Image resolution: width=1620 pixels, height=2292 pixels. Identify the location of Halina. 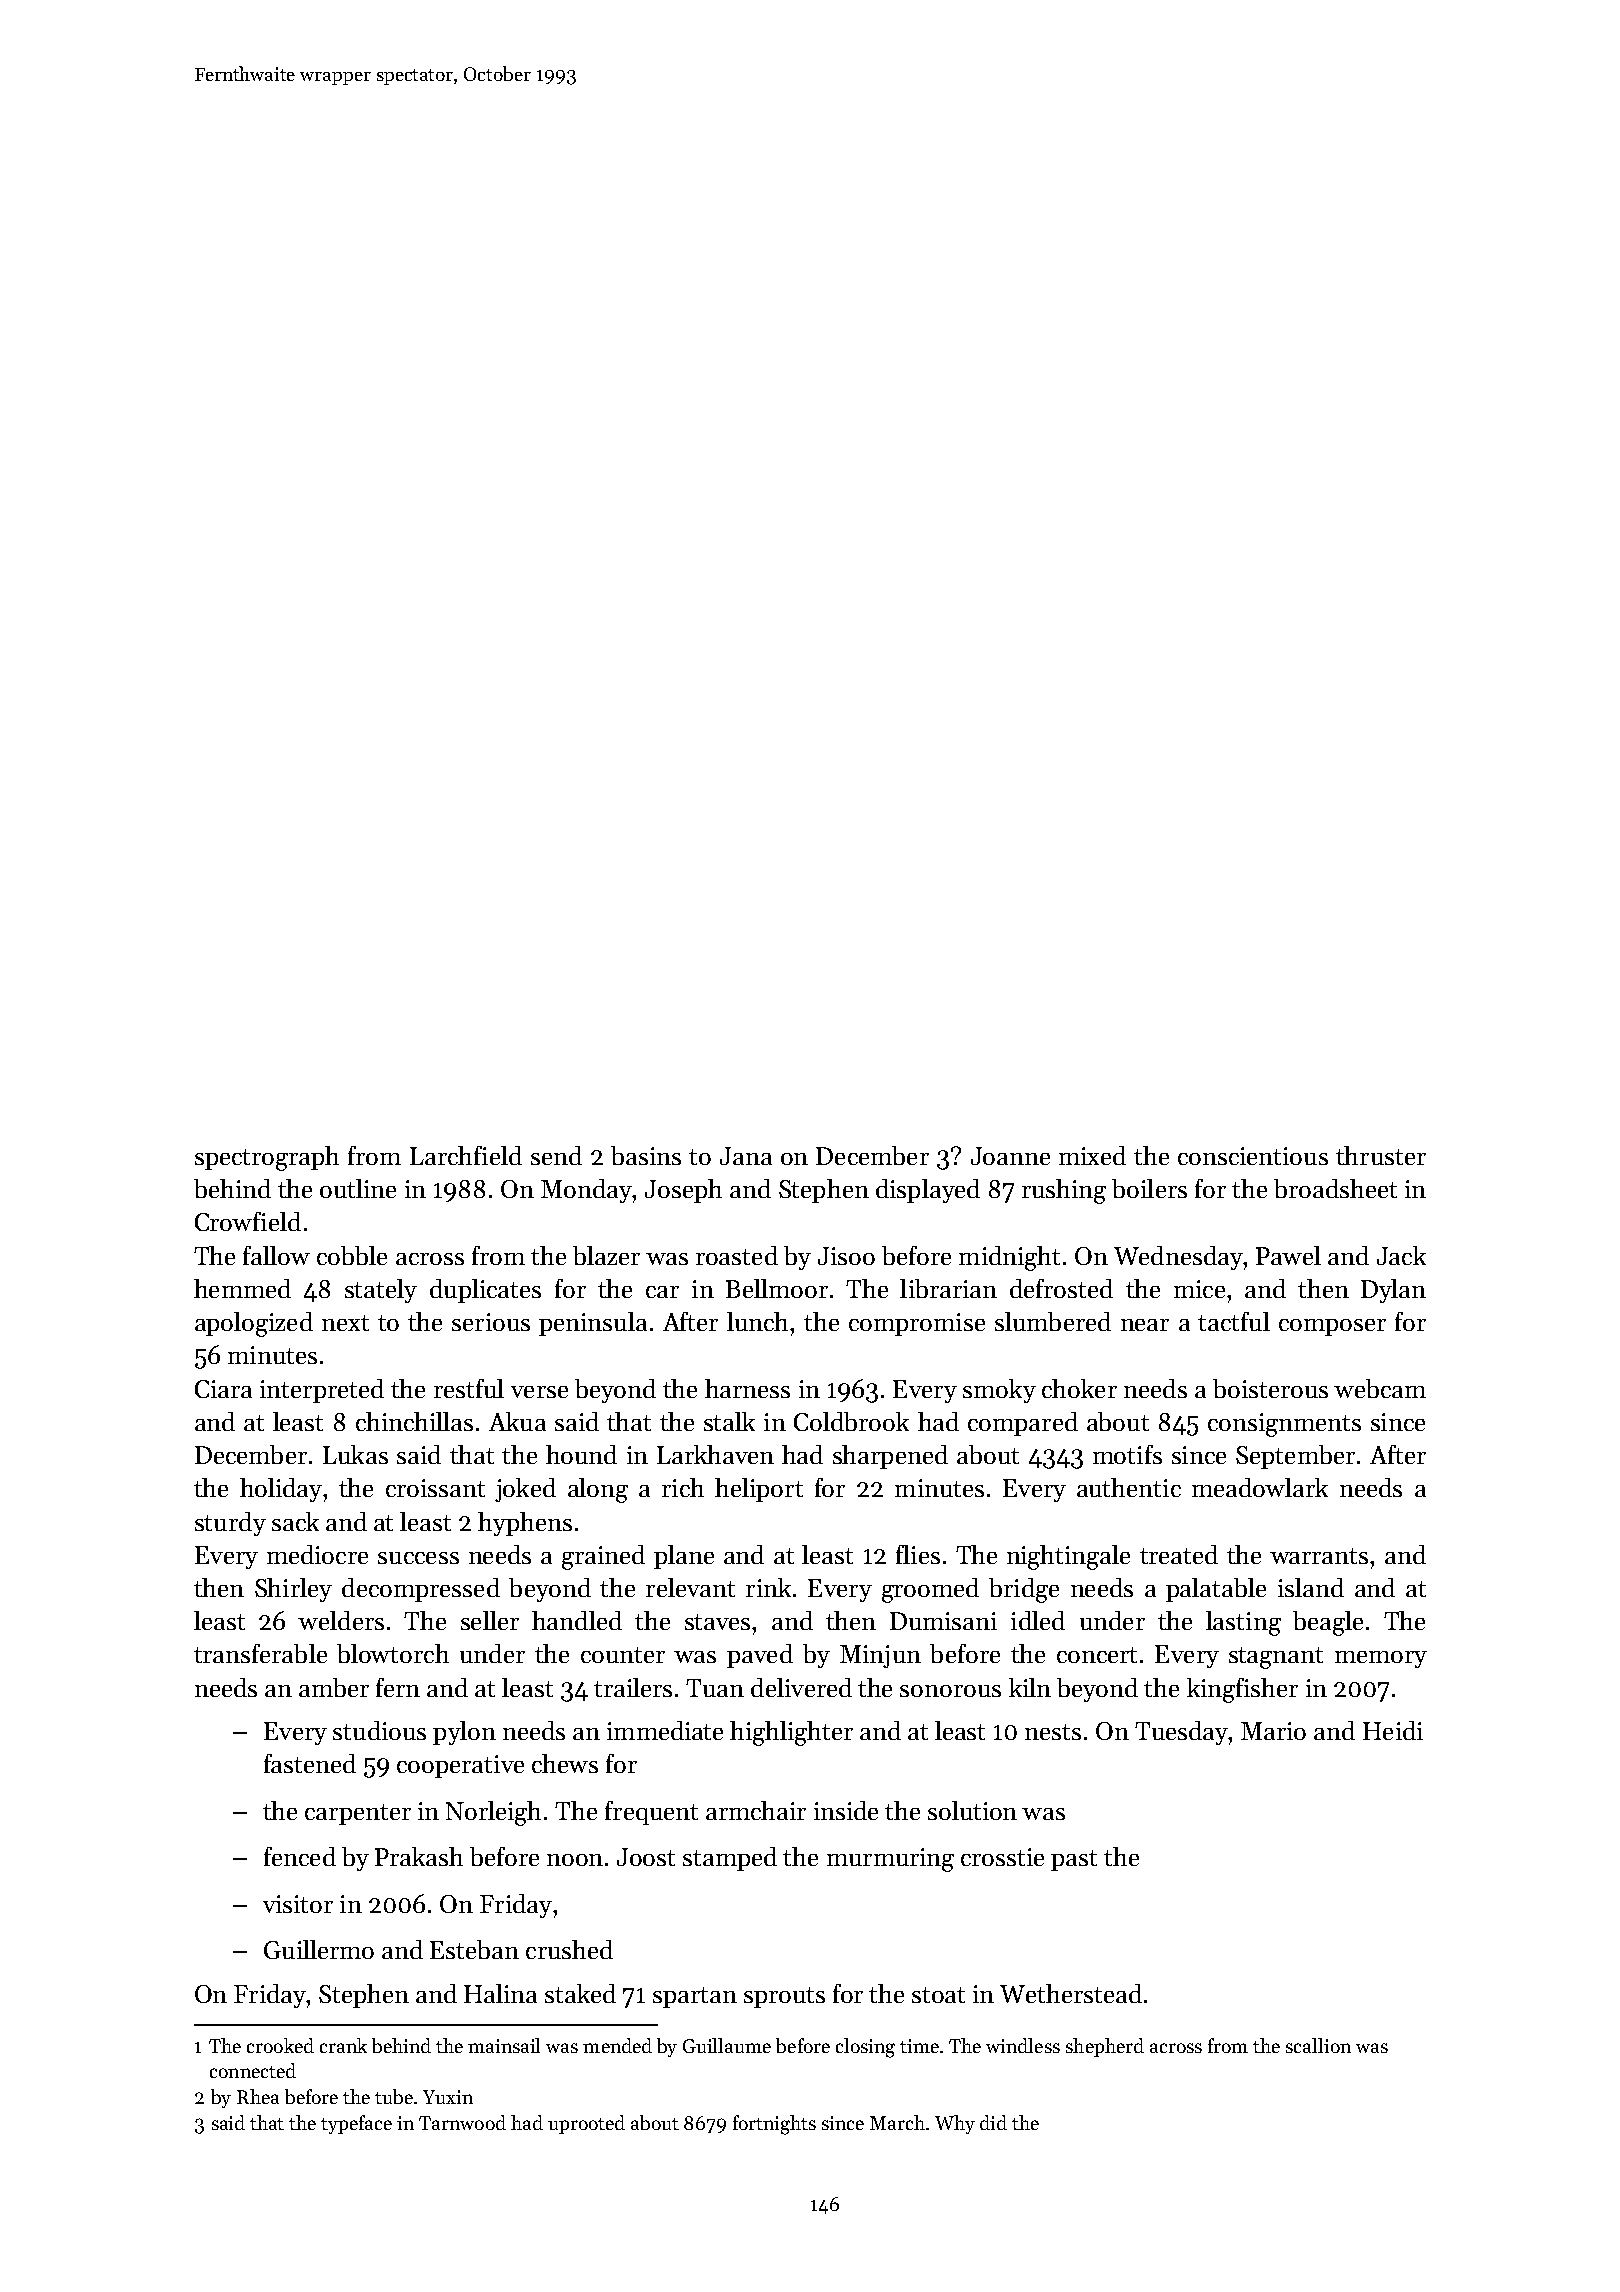
(500, 1993).
